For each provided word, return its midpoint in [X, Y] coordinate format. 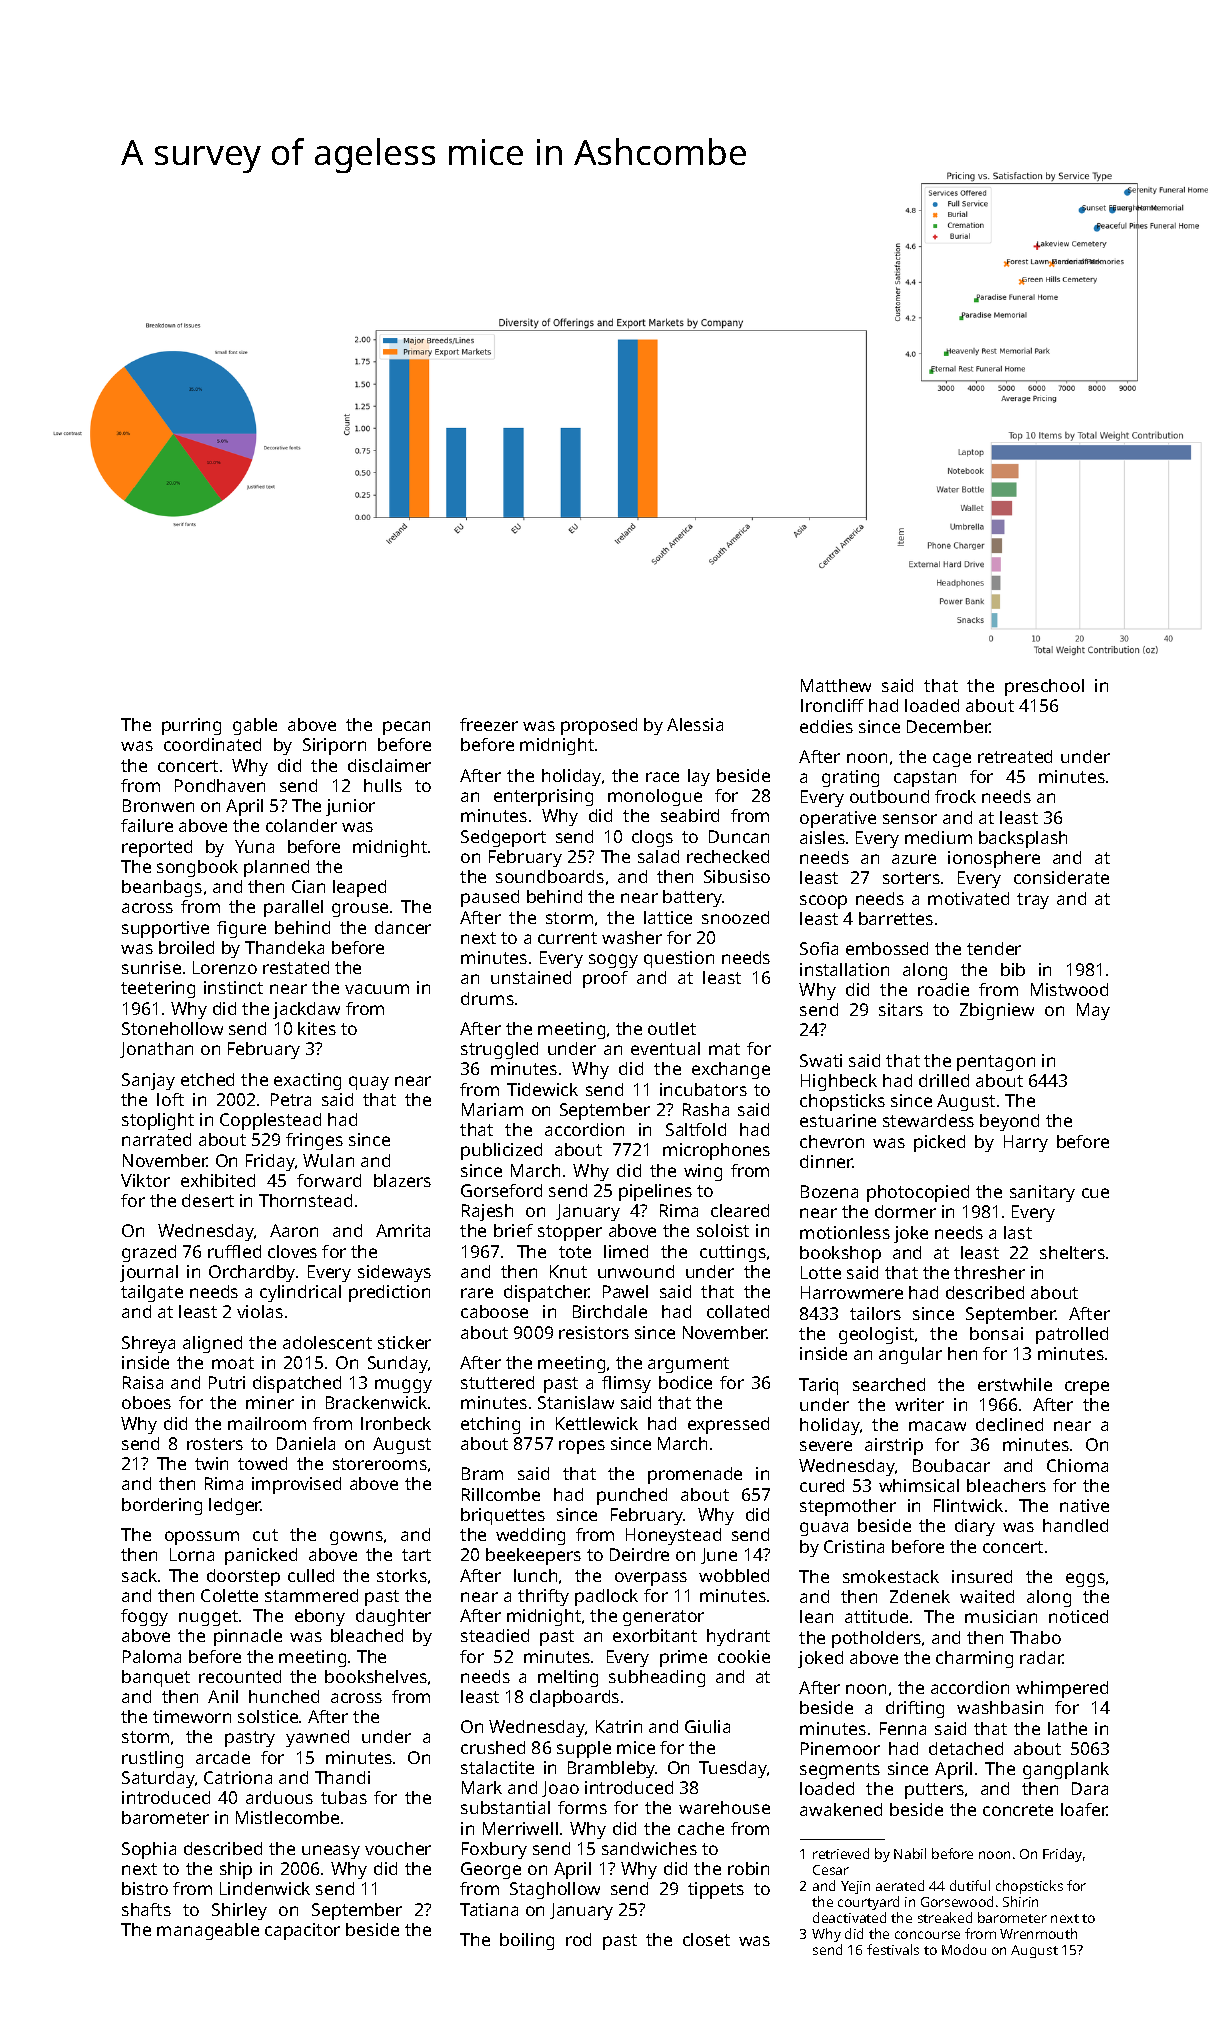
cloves [292, 1251]
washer [632, 937]
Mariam [492, 1109]
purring [191, 726]
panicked [261, 1556]
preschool [1044, 687]
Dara [1090, 1788]
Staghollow [555, 1890]
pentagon [996, 1063]
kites [317, 1028]
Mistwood [1069, 989]
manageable [208, 1931]
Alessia [695, 724]
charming [974, 1659]
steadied [495, 1635]
